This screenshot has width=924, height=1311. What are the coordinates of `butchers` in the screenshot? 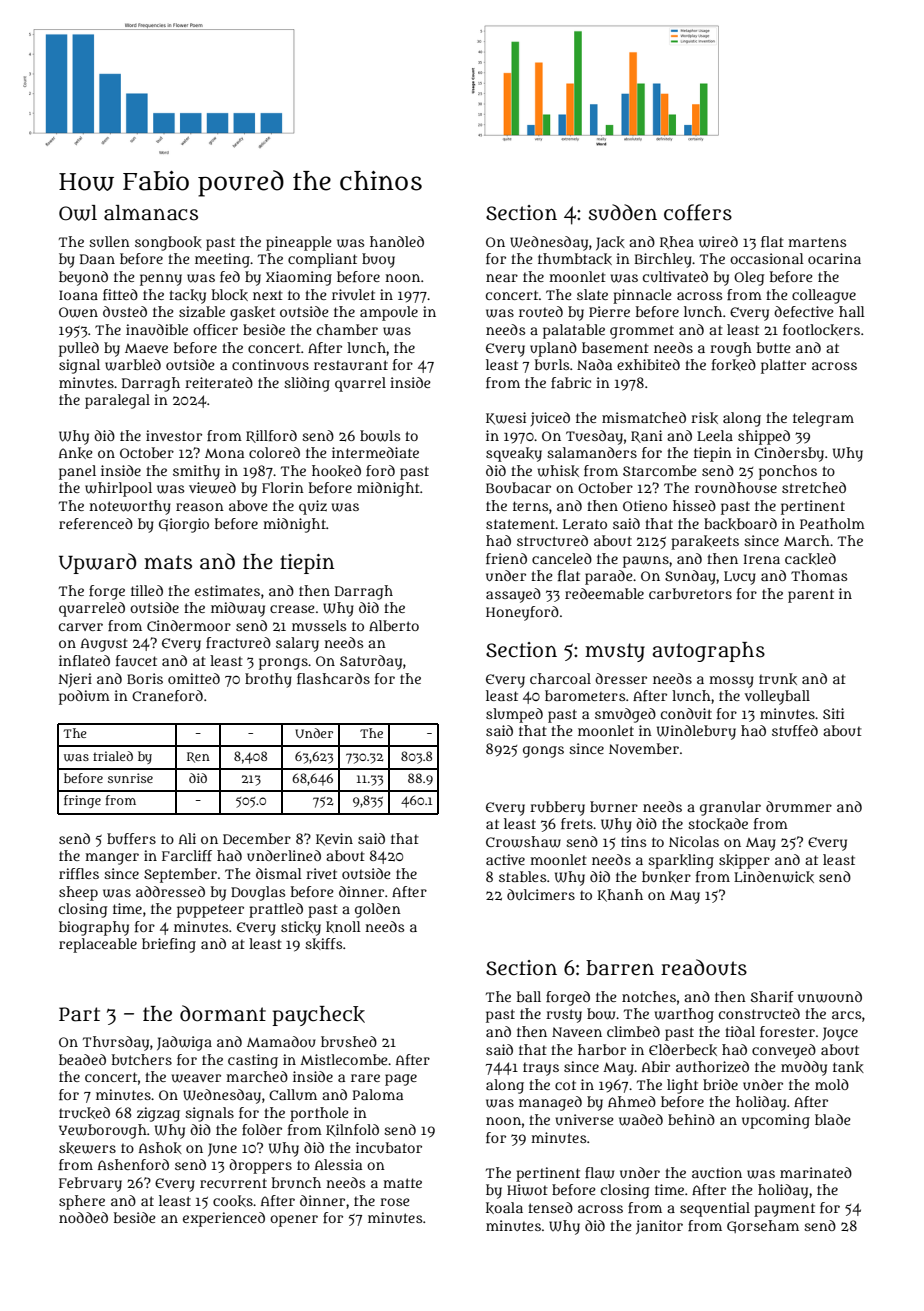 It's located at (142, 1059).
